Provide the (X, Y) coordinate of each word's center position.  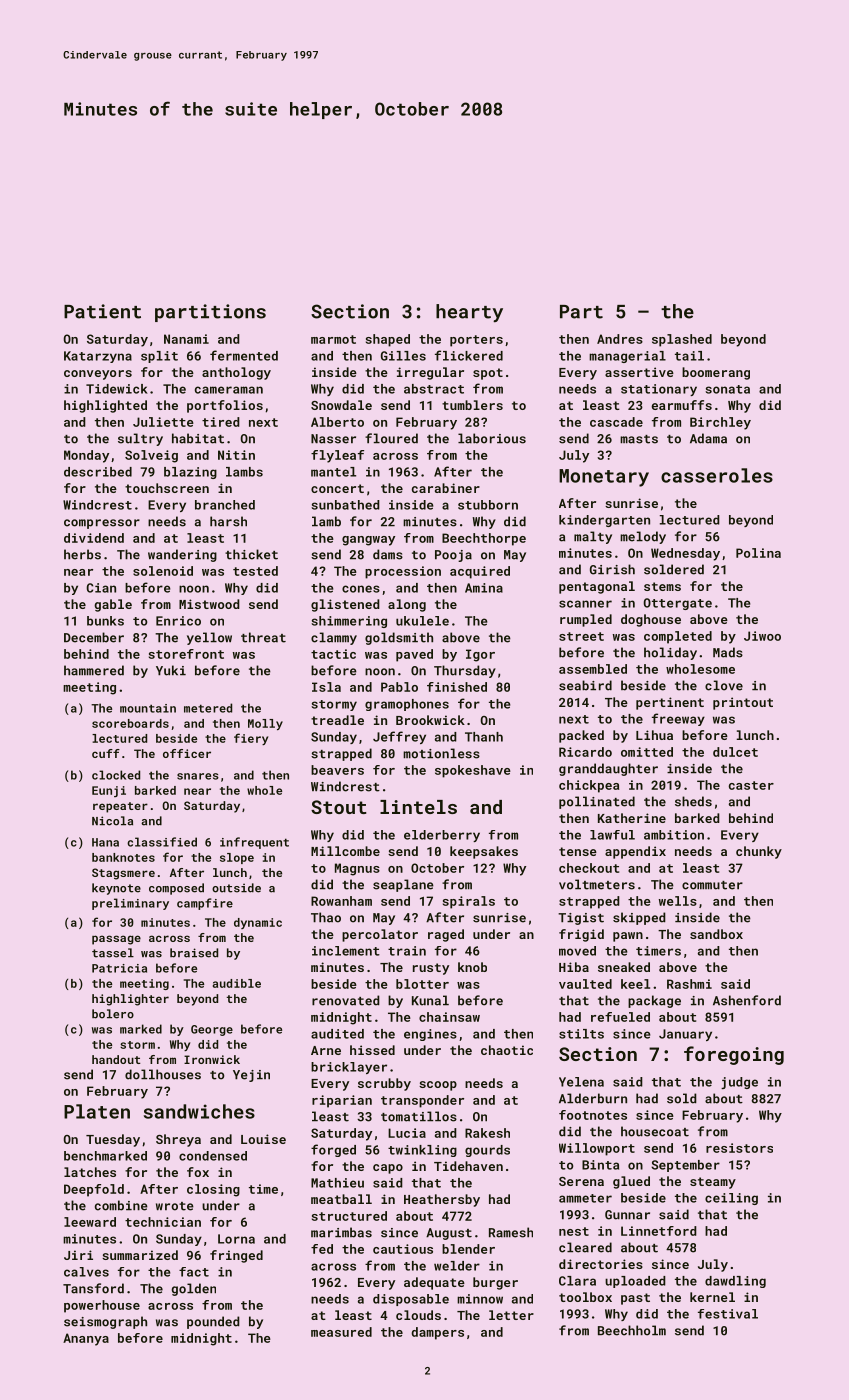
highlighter (130, 1000)
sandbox (716, 934)
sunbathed (345, 505)
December (94, 637)
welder (457, 1266)
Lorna (236, 1239)
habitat (198, 438)
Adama (708, 438)
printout (743, 703)
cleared (585, 1247)
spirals (469, 902)
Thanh (484, 737)
